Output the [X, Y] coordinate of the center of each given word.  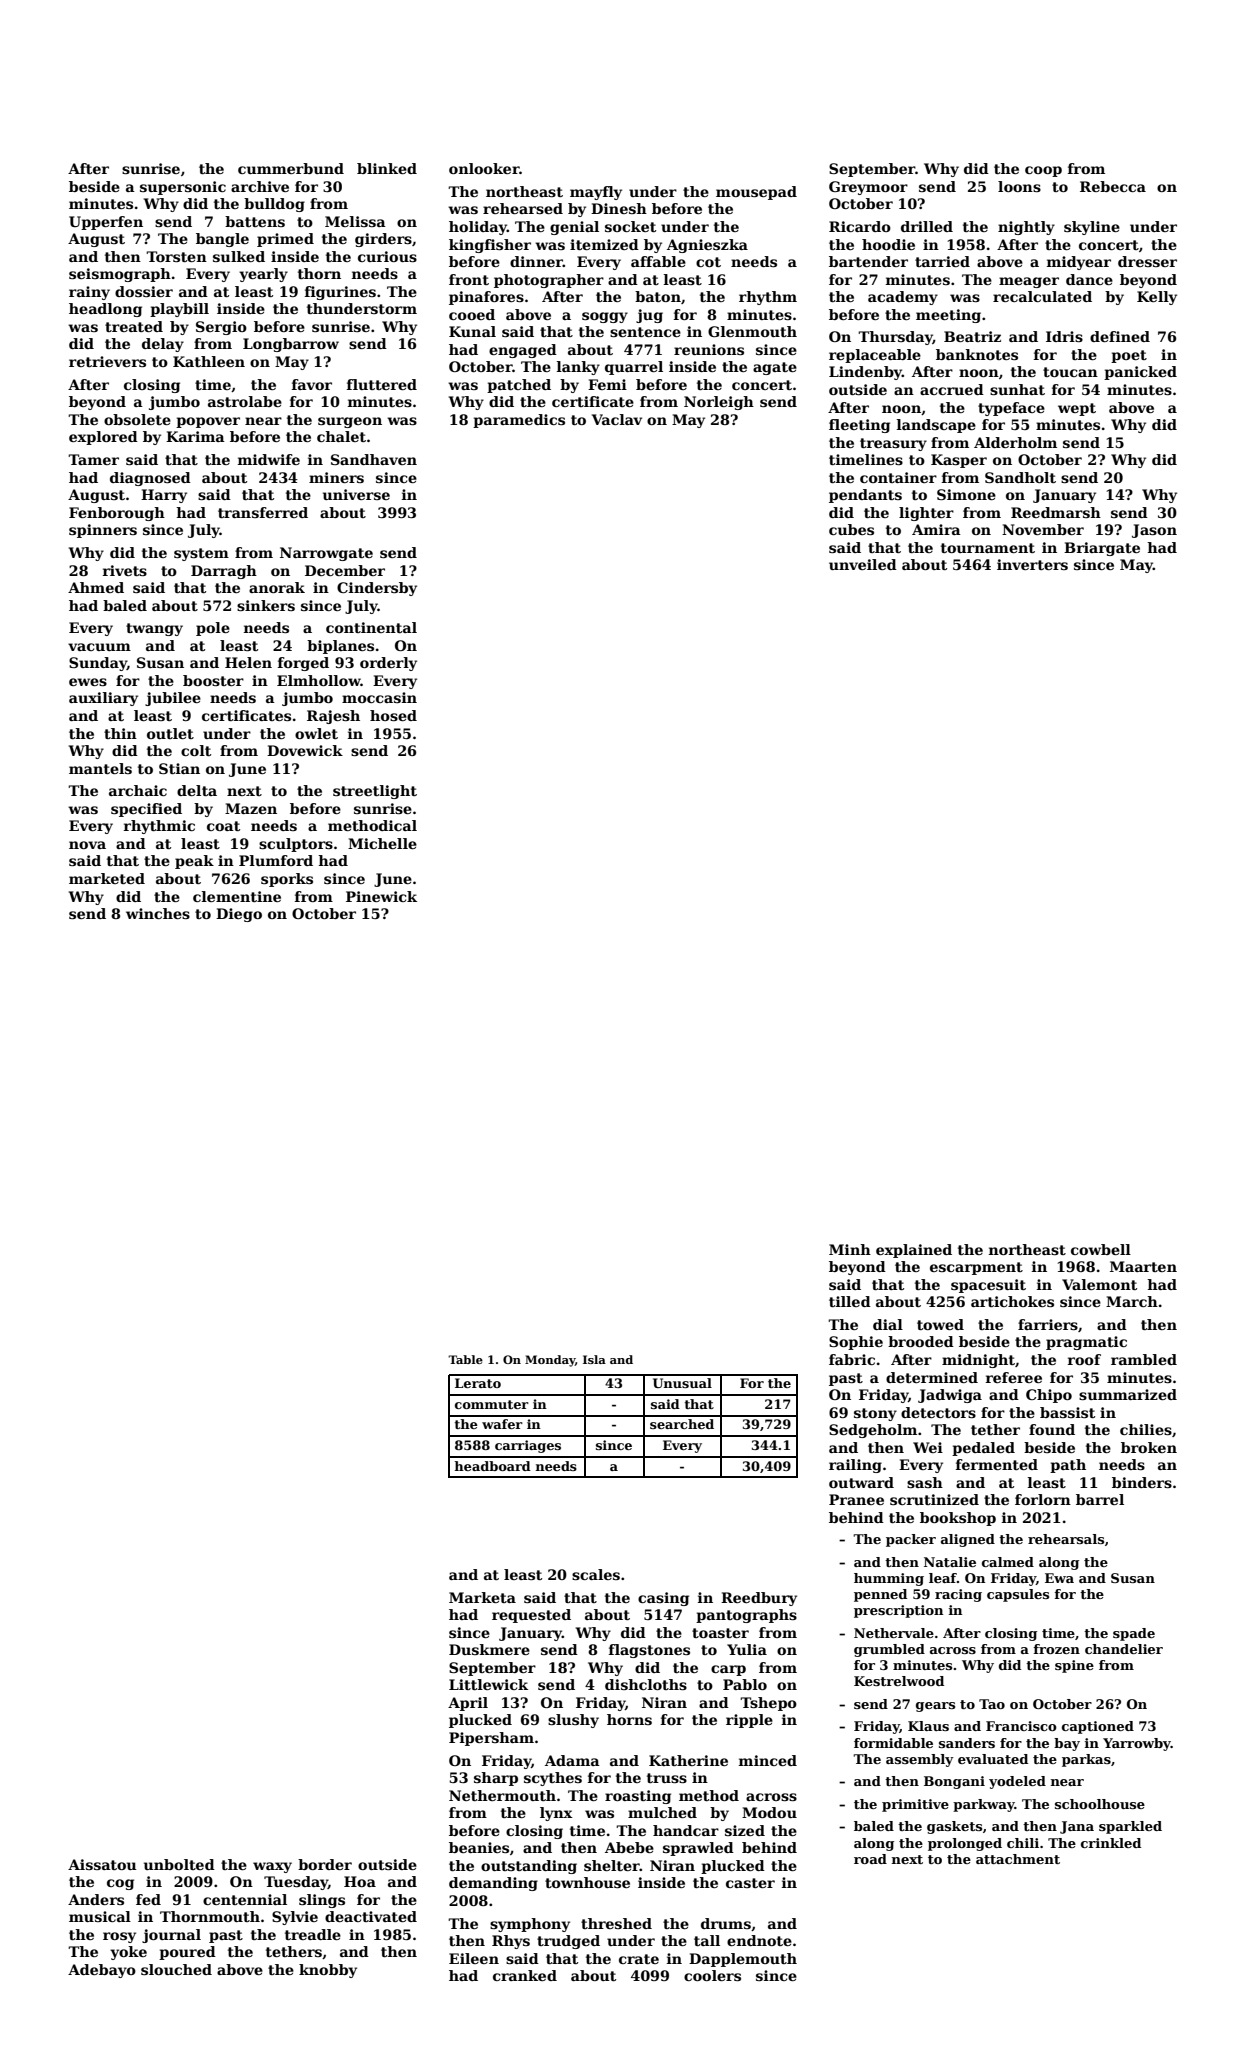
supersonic [183, 188]
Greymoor [868, 188]
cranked [525, 1975]
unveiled [863, 564]
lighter [926, 514]
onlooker [484, 168]
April [468, 1704]
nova [87, 845]
